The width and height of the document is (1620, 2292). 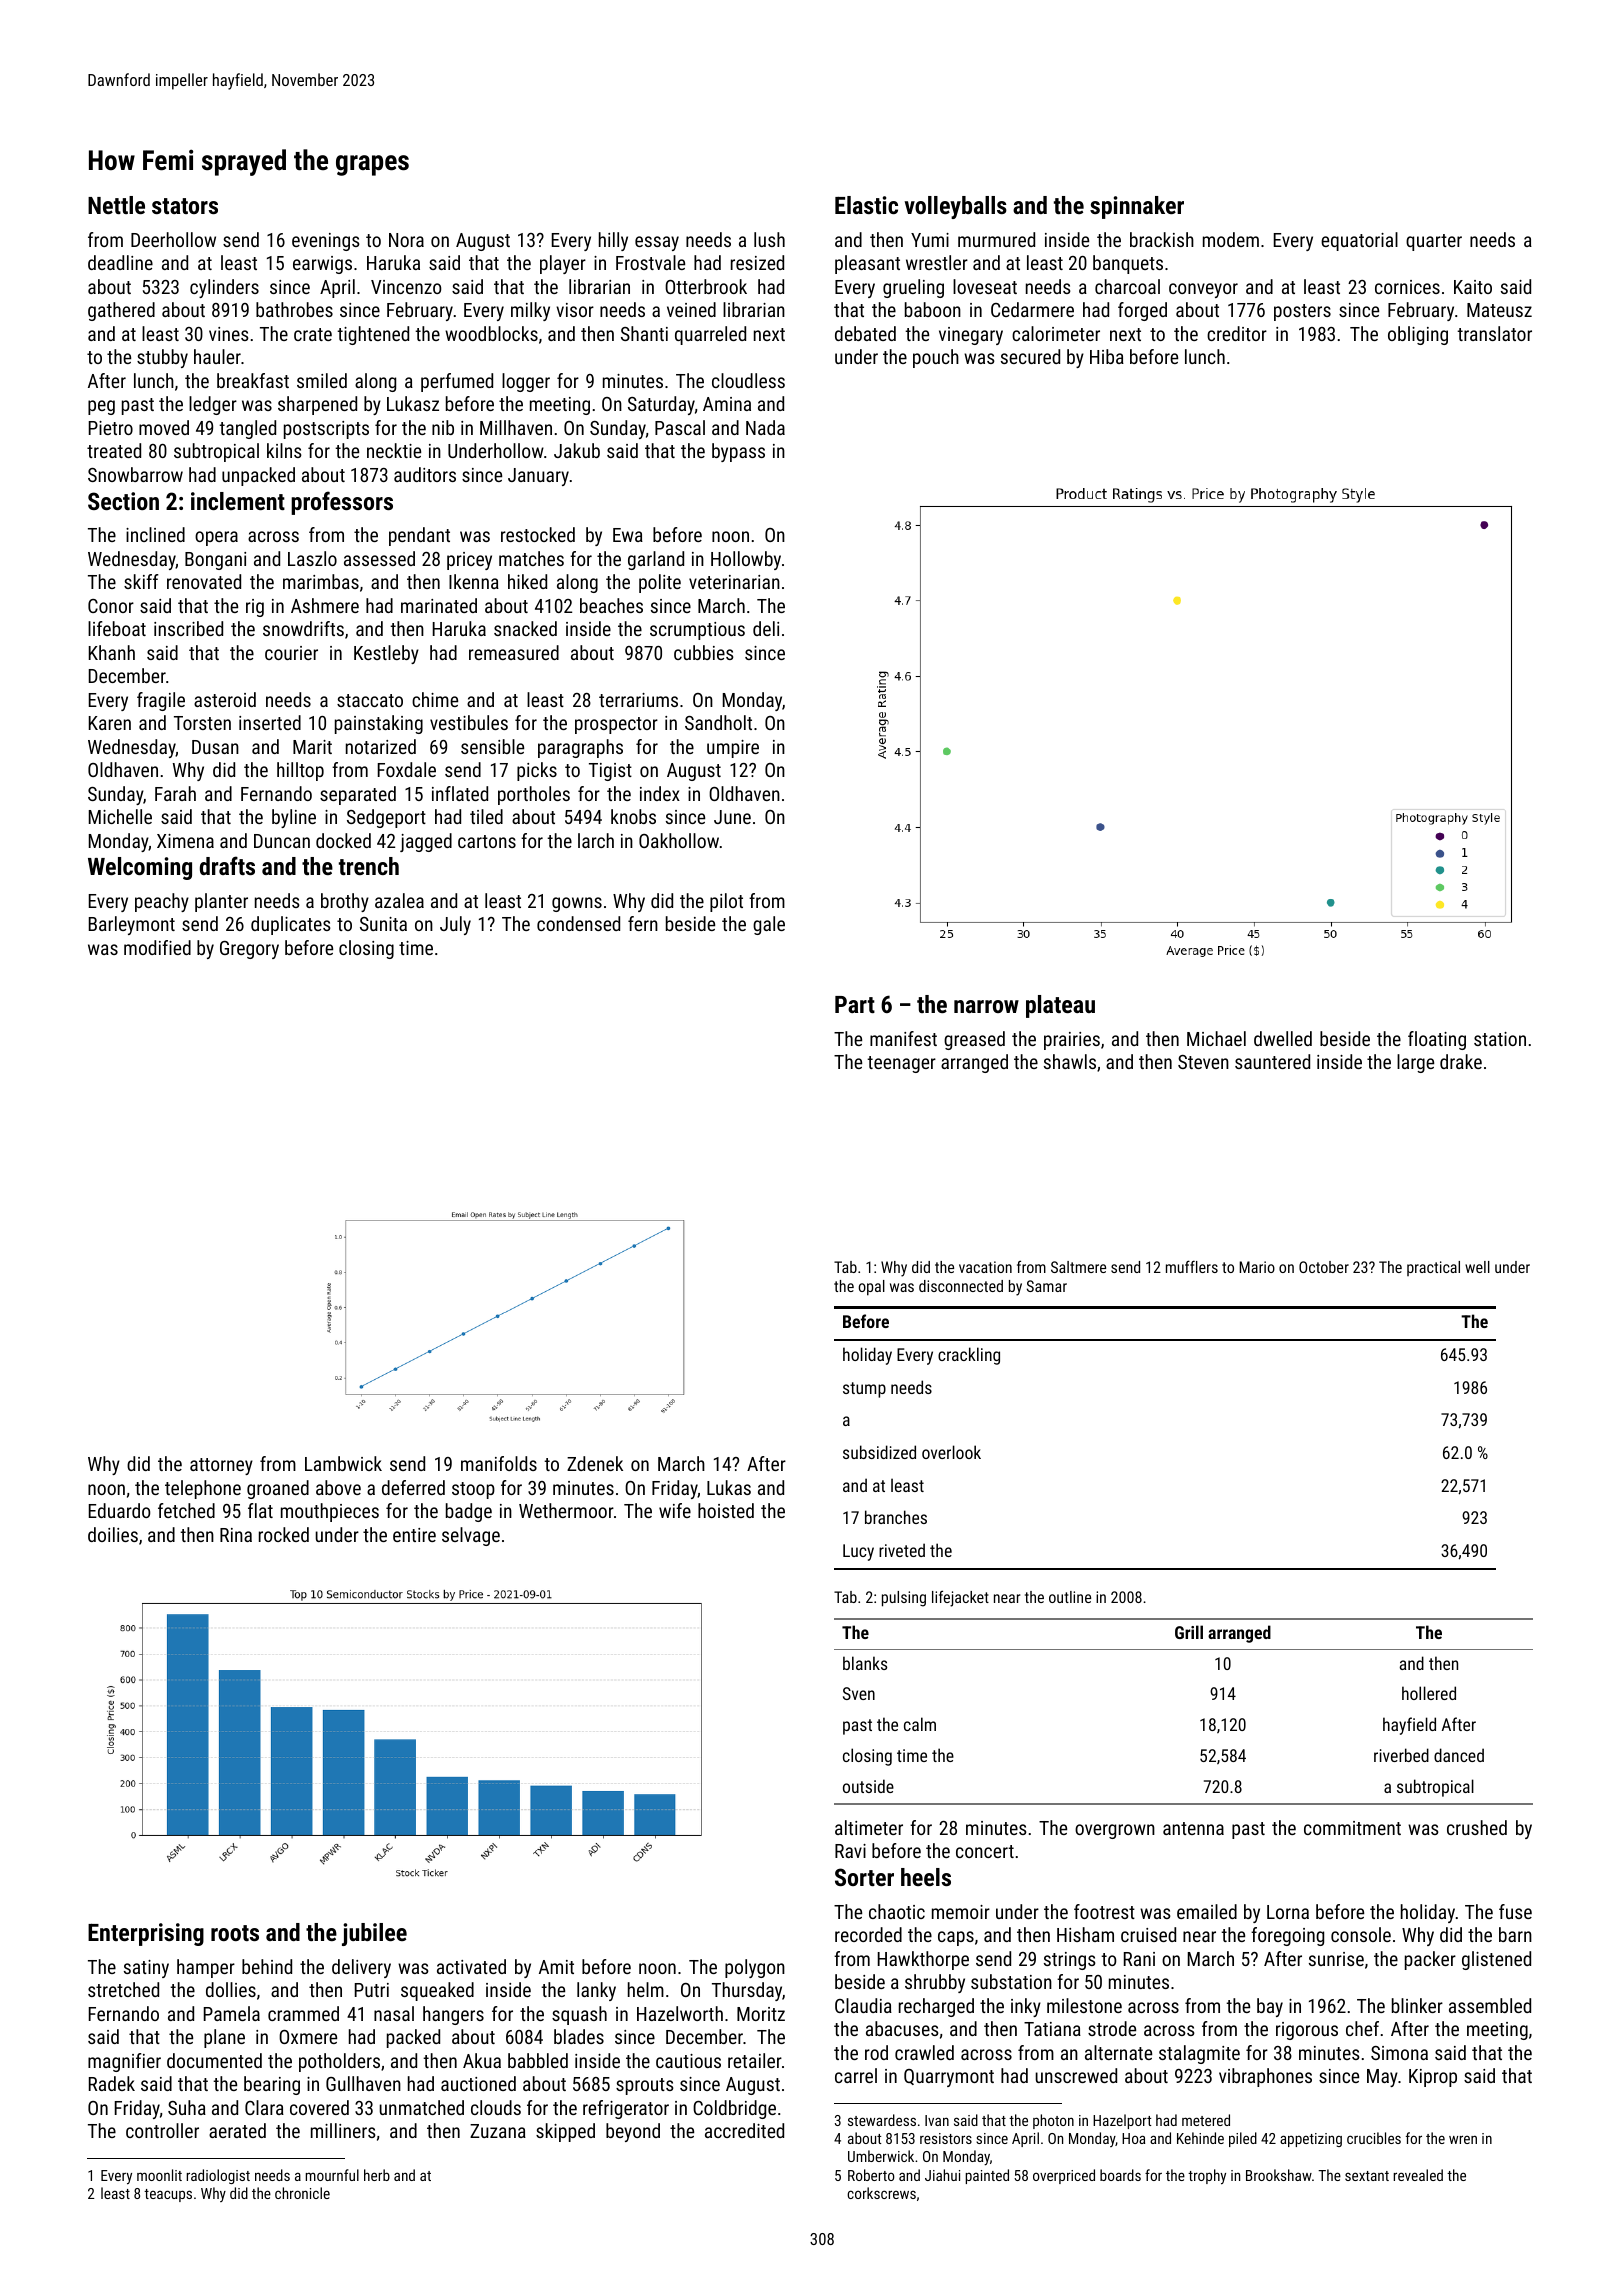 What do you see at coordinates (704, 652) in the document?
I see `cubbies` at bounding box center [704, 652].
